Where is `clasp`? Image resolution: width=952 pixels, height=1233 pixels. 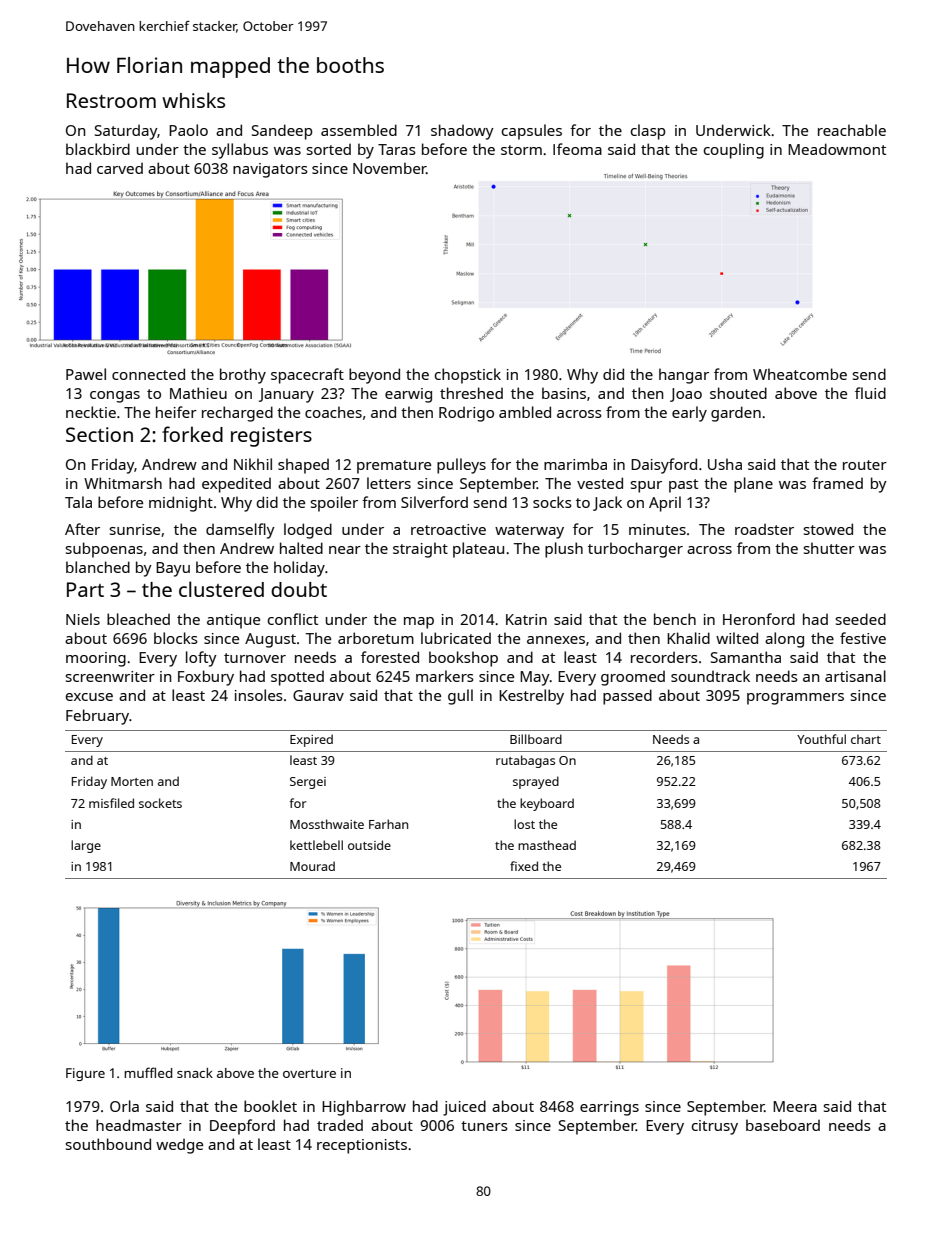 clasp is located at coordinates (648, 132).
